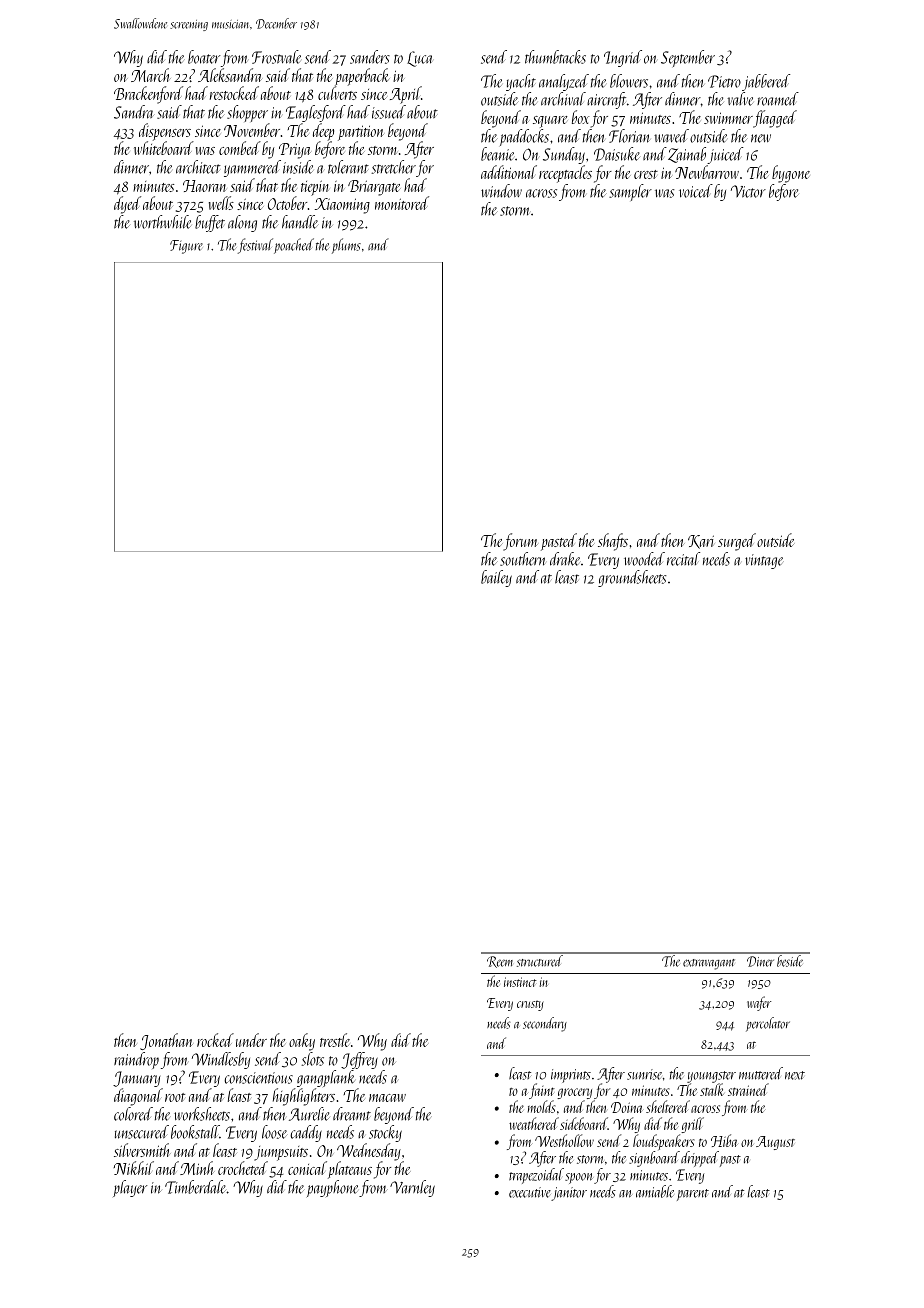 The width and height of the page is (924, 1308). I want to click on jabbered, so click(766, 82).
